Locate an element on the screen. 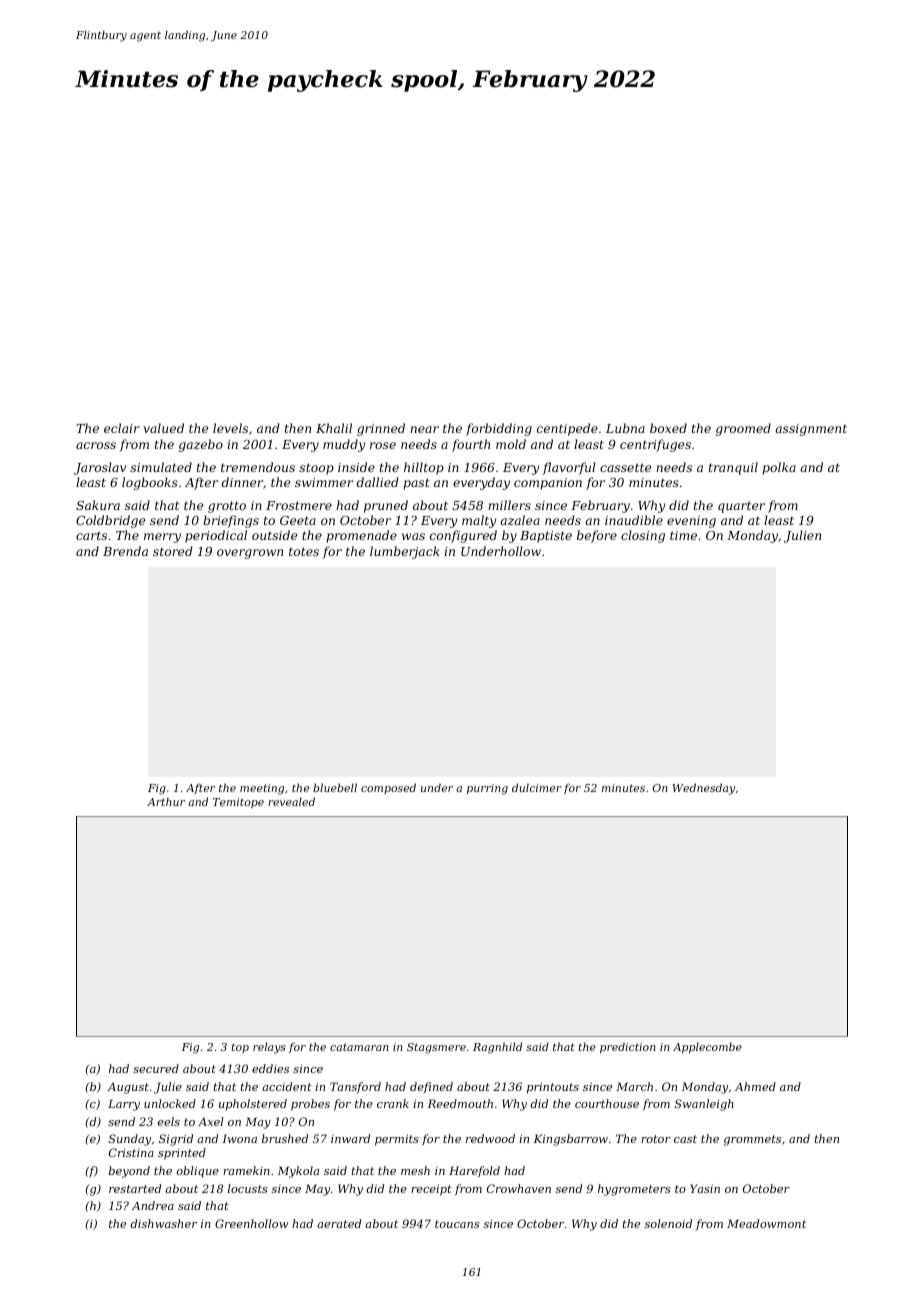 This screenshot has height=1308, width=924. assignment is located at coordinates (811, 430).
